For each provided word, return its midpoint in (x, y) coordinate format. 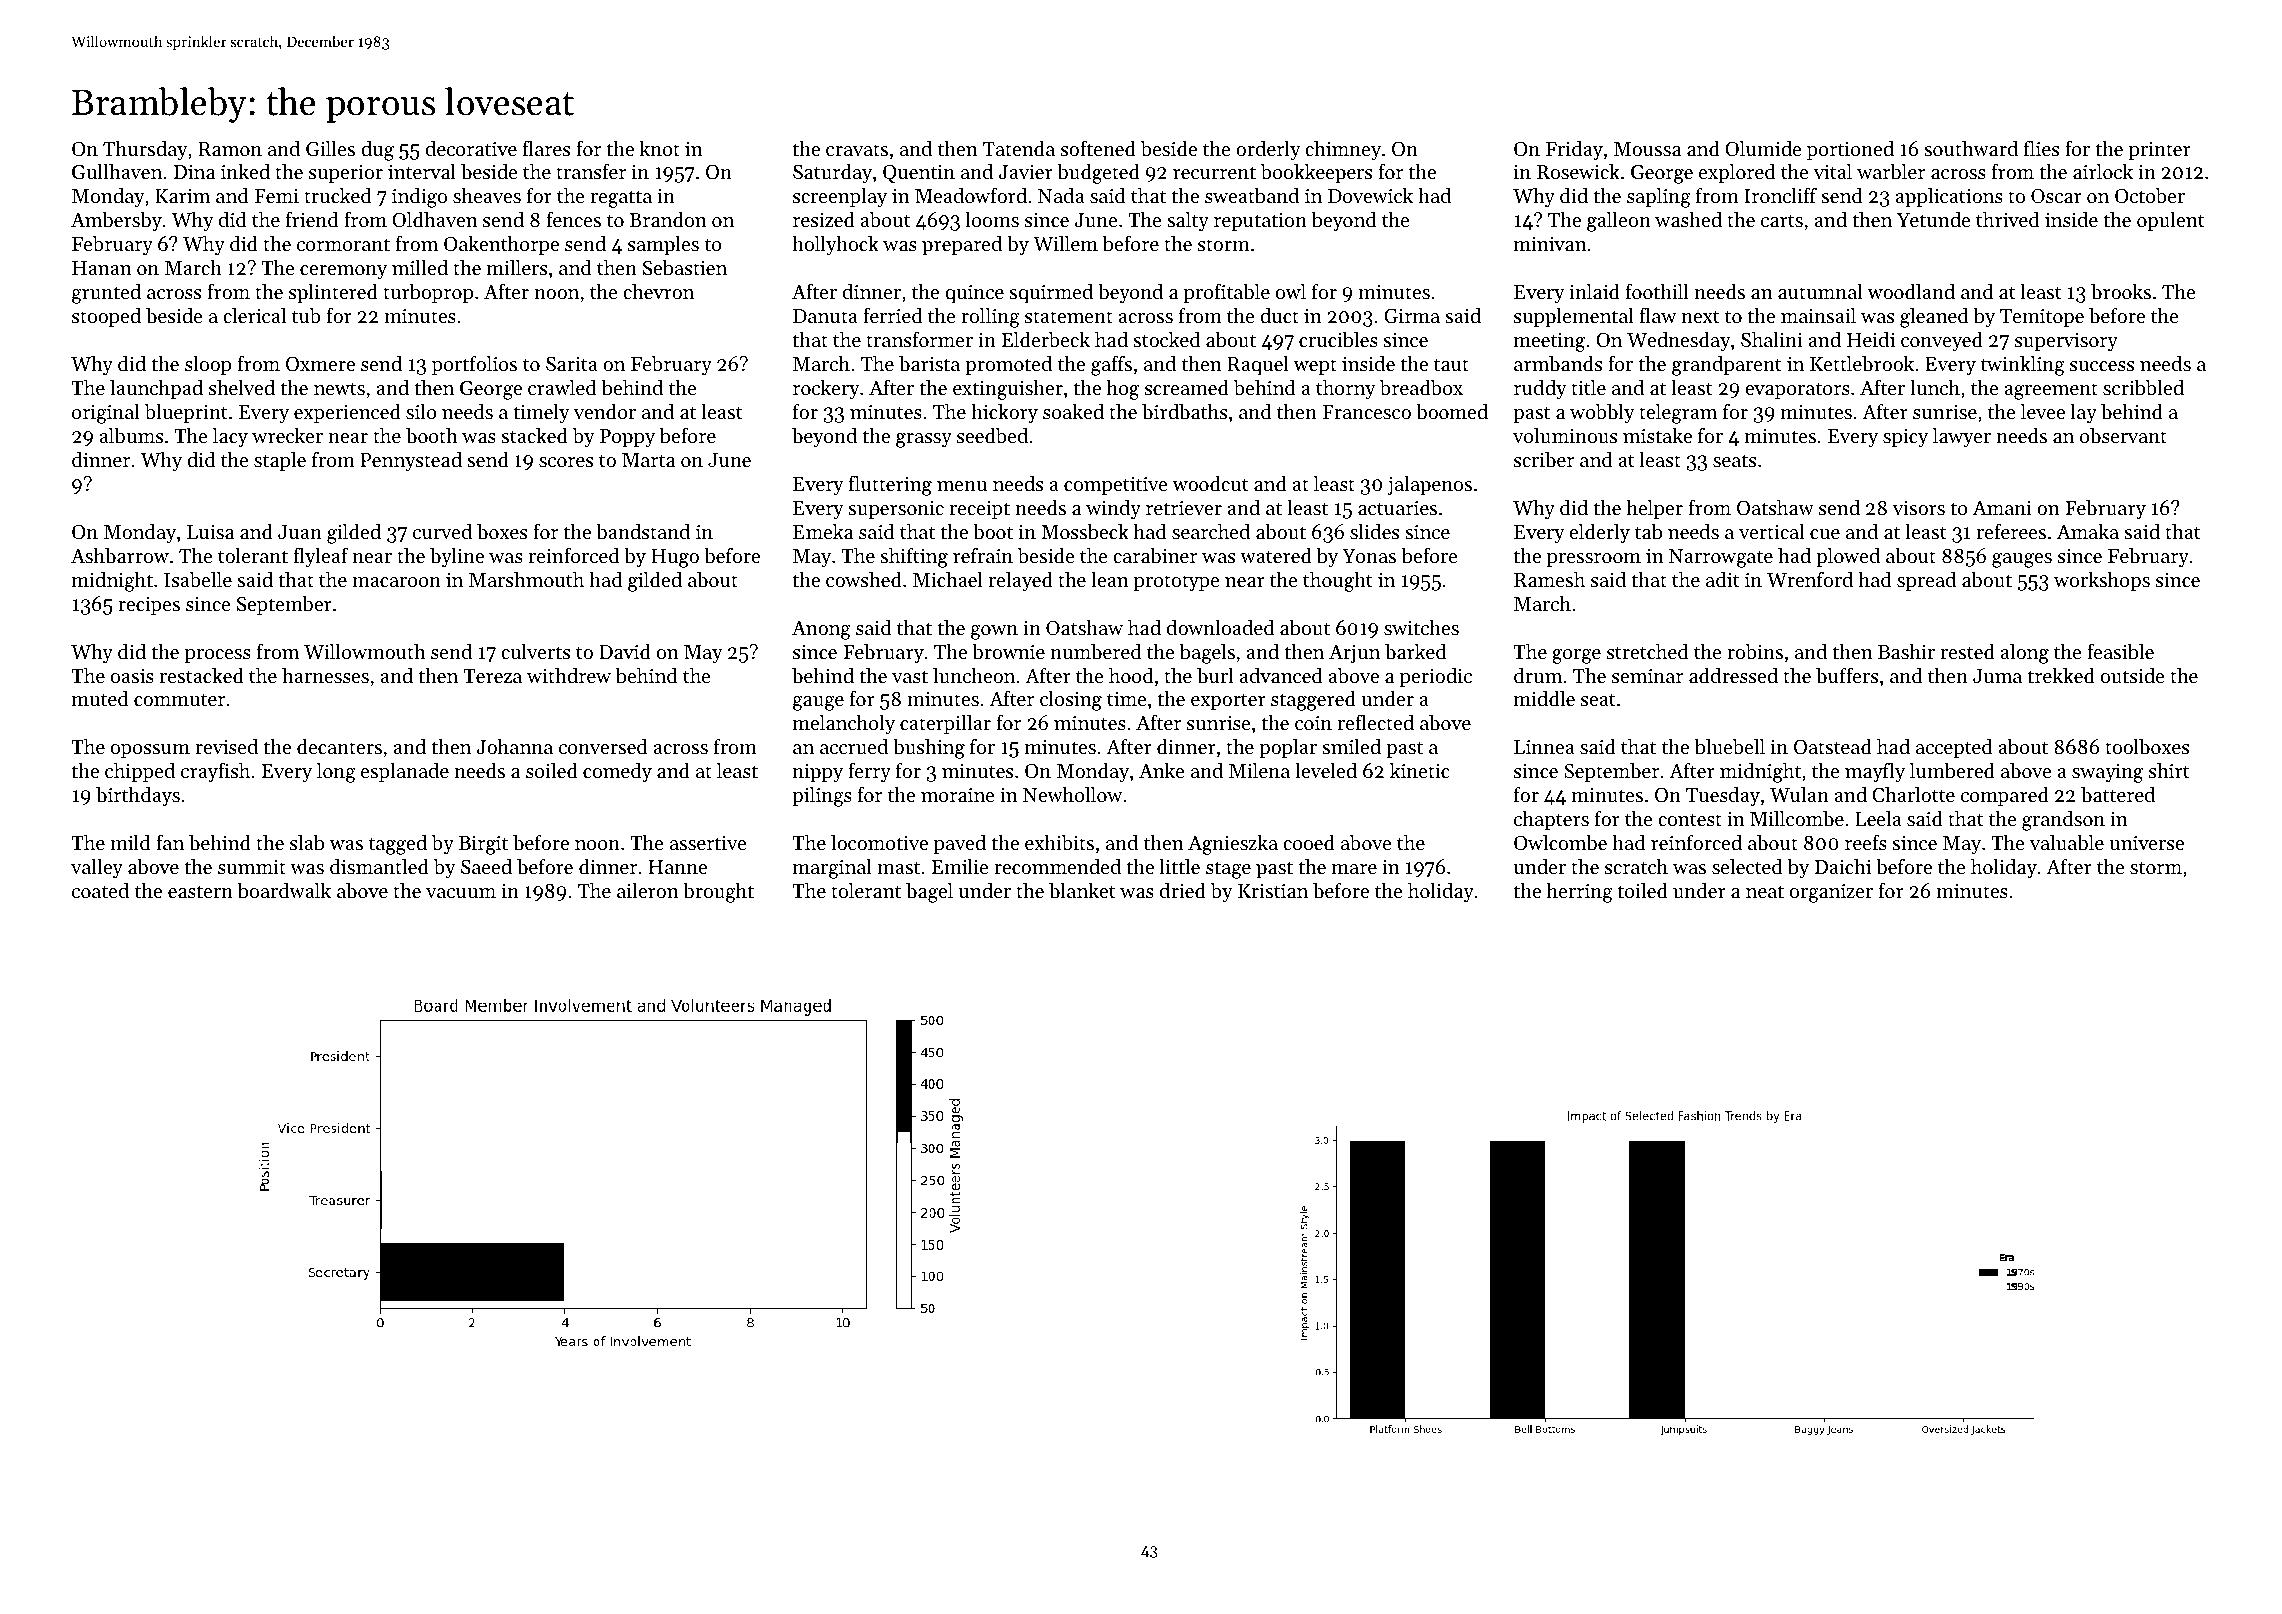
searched (1211, 531)
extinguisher (1008, 389)
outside (2133, 675)
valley (97, 868)
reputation (1260, 222)
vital (1833, 171)
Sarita (572, 364)
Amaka (2088, 531)
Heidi (1871, 339)
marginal (832, 868)
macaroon (396, 582)
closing (1071, 700)
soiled (552, 770)
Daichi (1843, 866)
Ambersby (116, 221)
